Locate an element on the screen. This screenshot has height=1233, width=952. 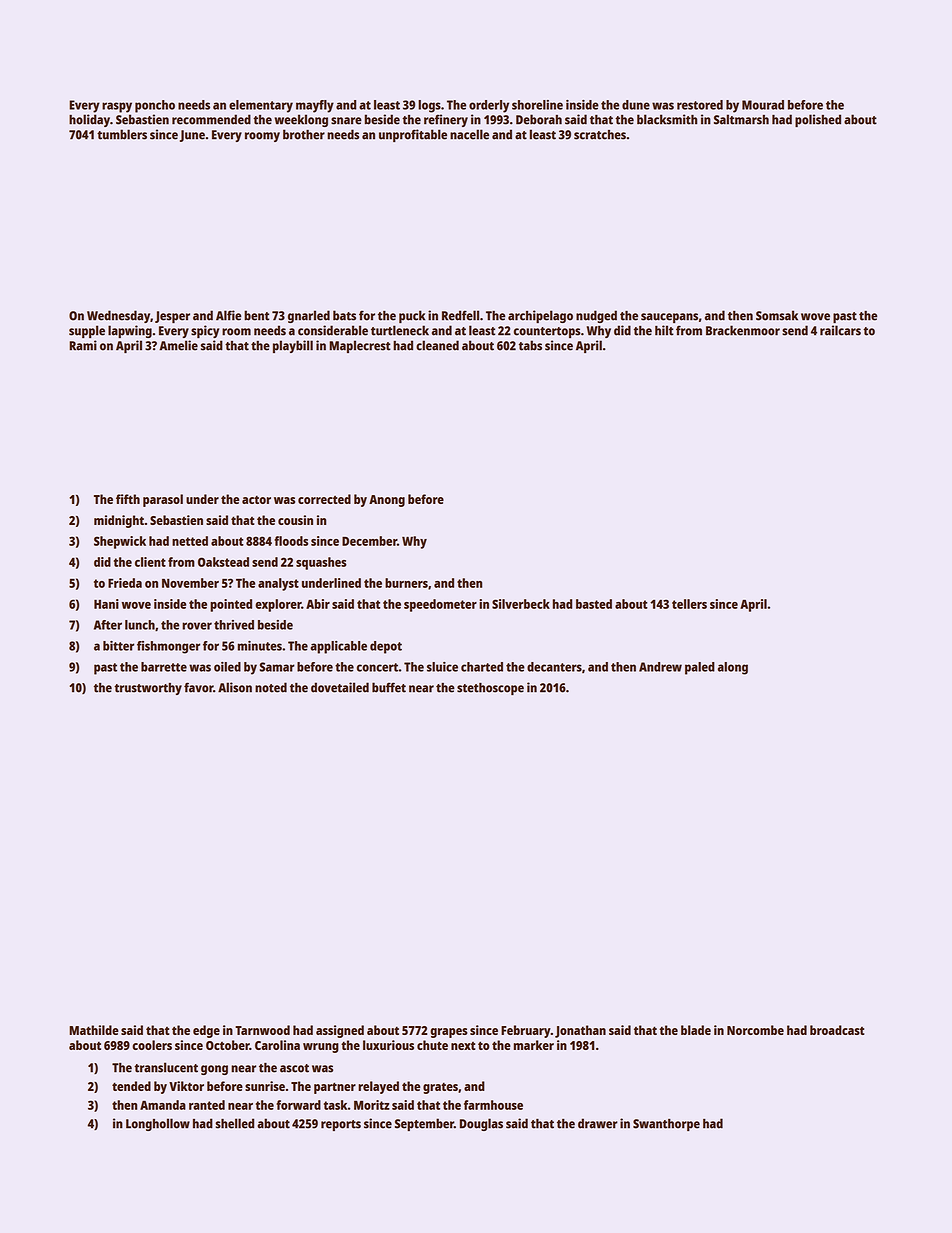
Hani is located at coordinates (106, 604).
